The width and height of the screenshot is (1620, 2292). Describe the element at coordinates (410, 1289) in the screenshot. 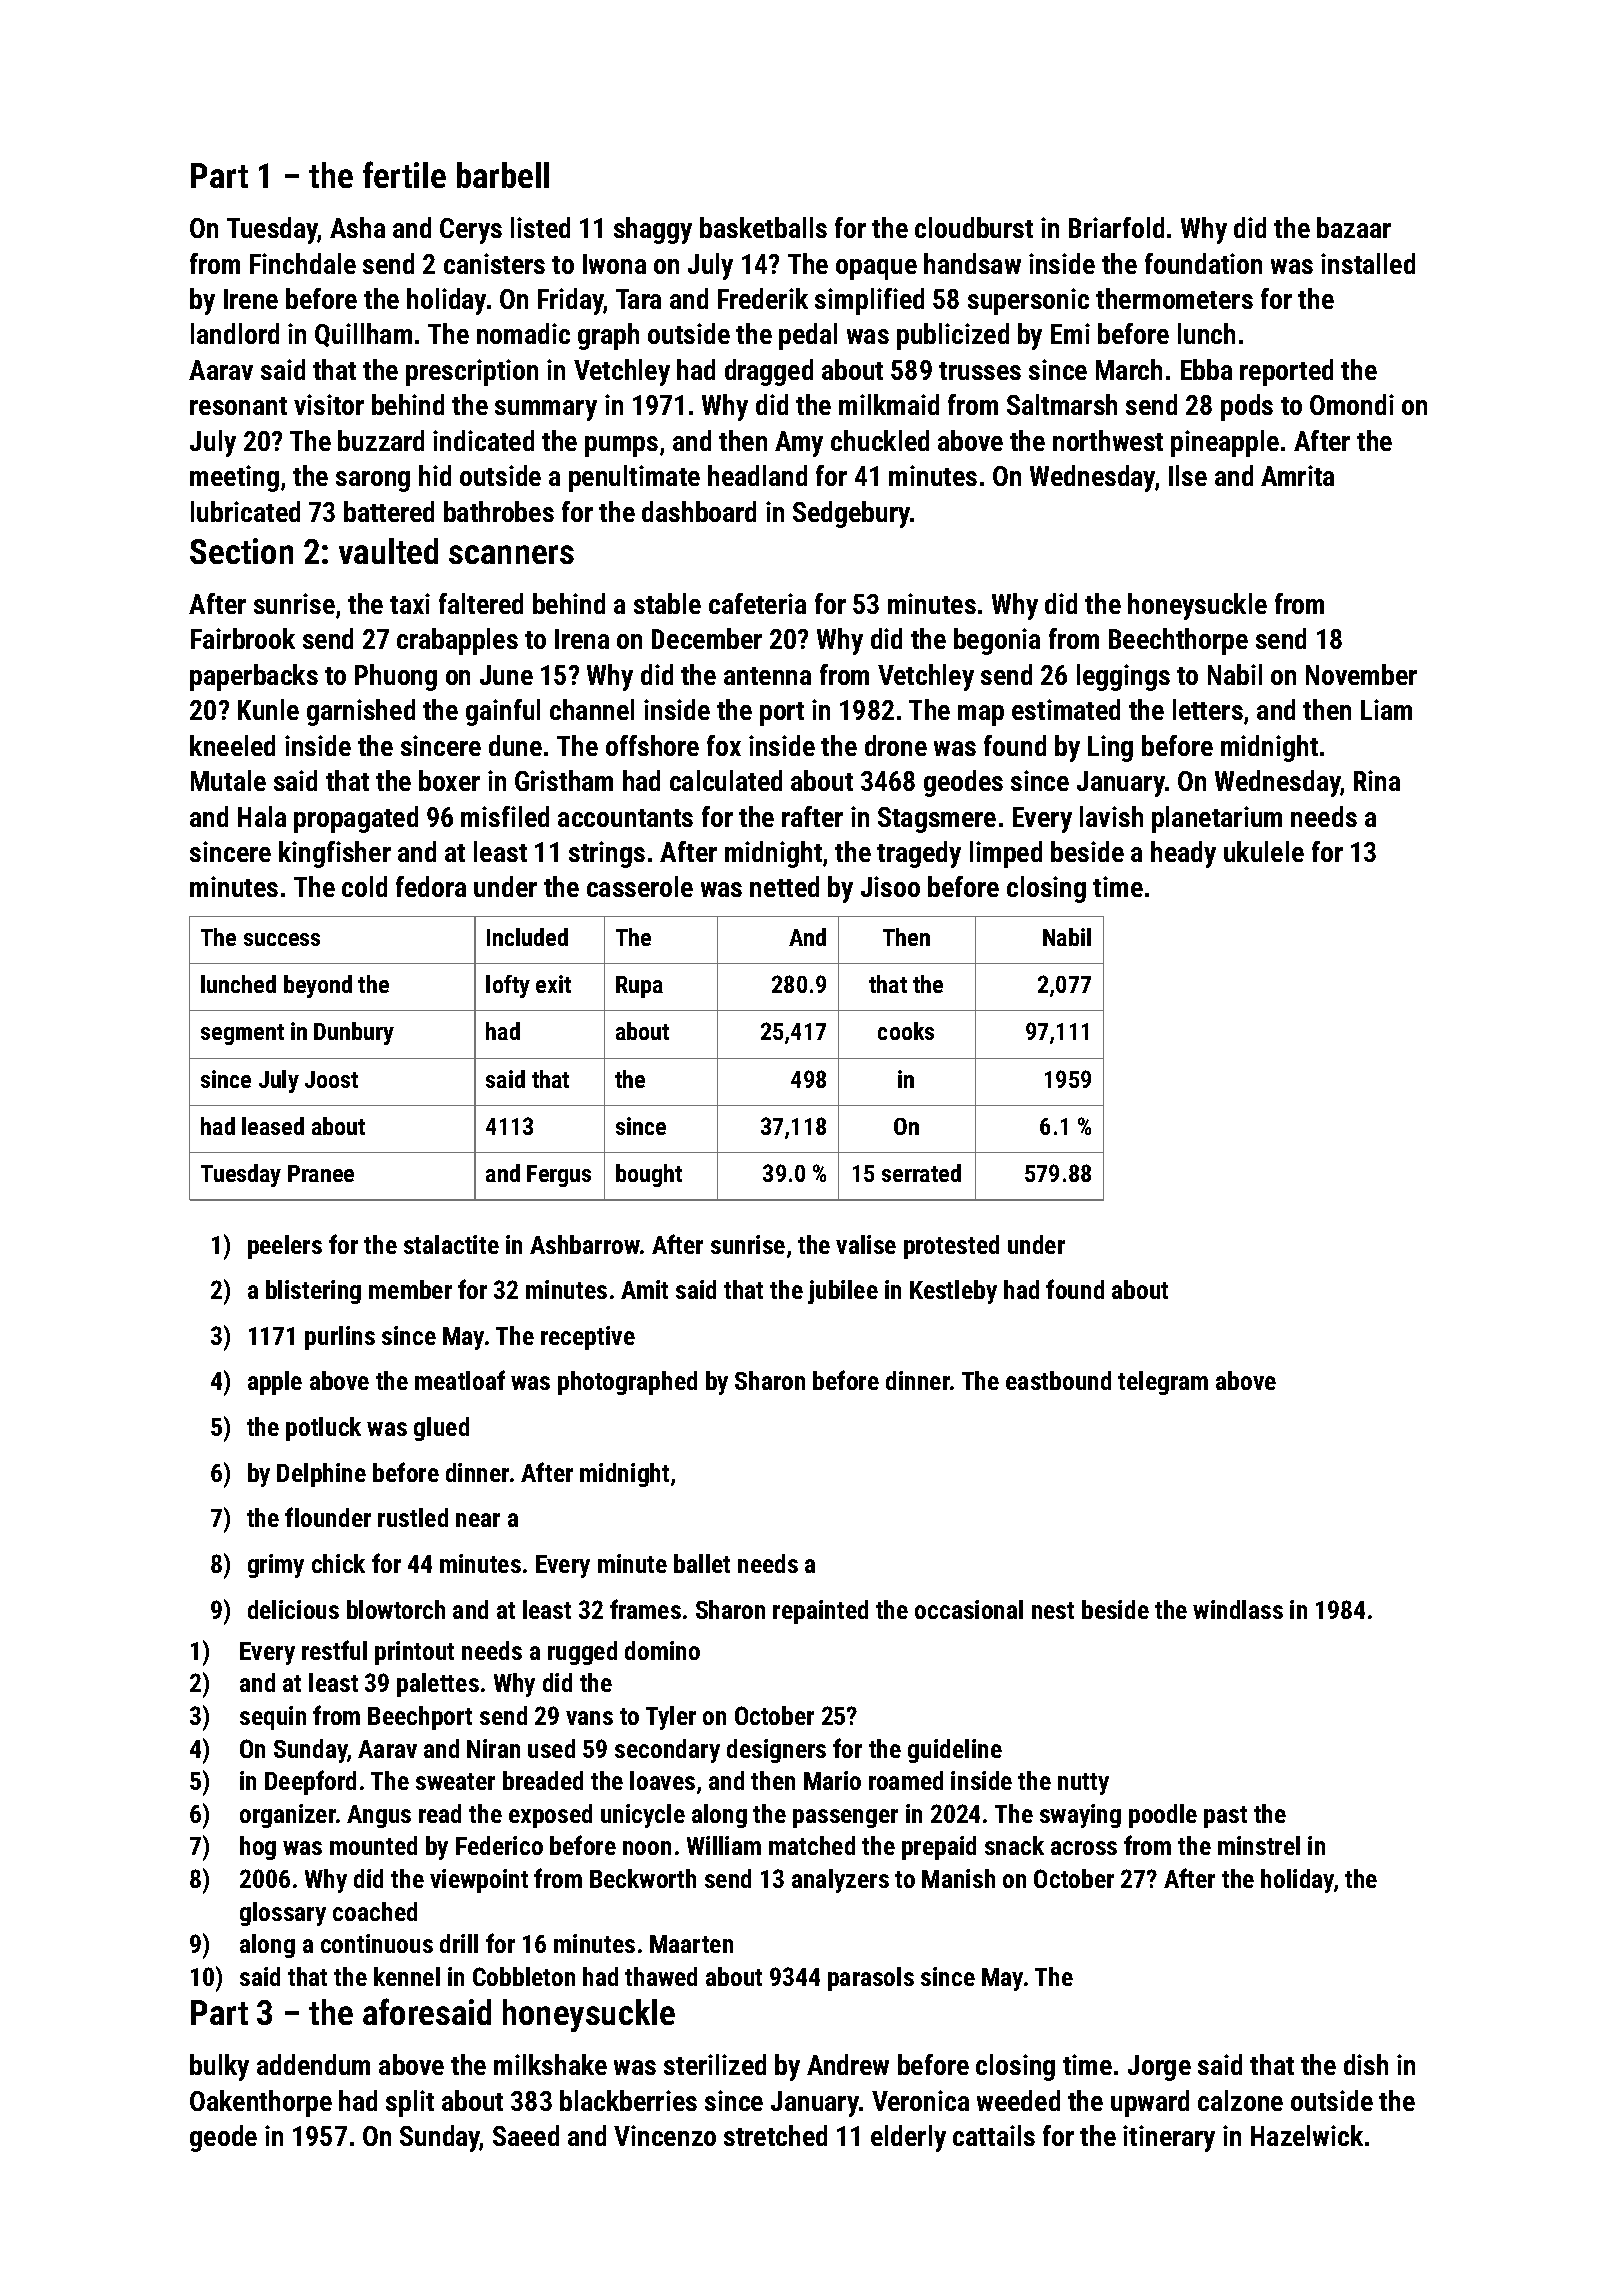

I see `member` at that location.
